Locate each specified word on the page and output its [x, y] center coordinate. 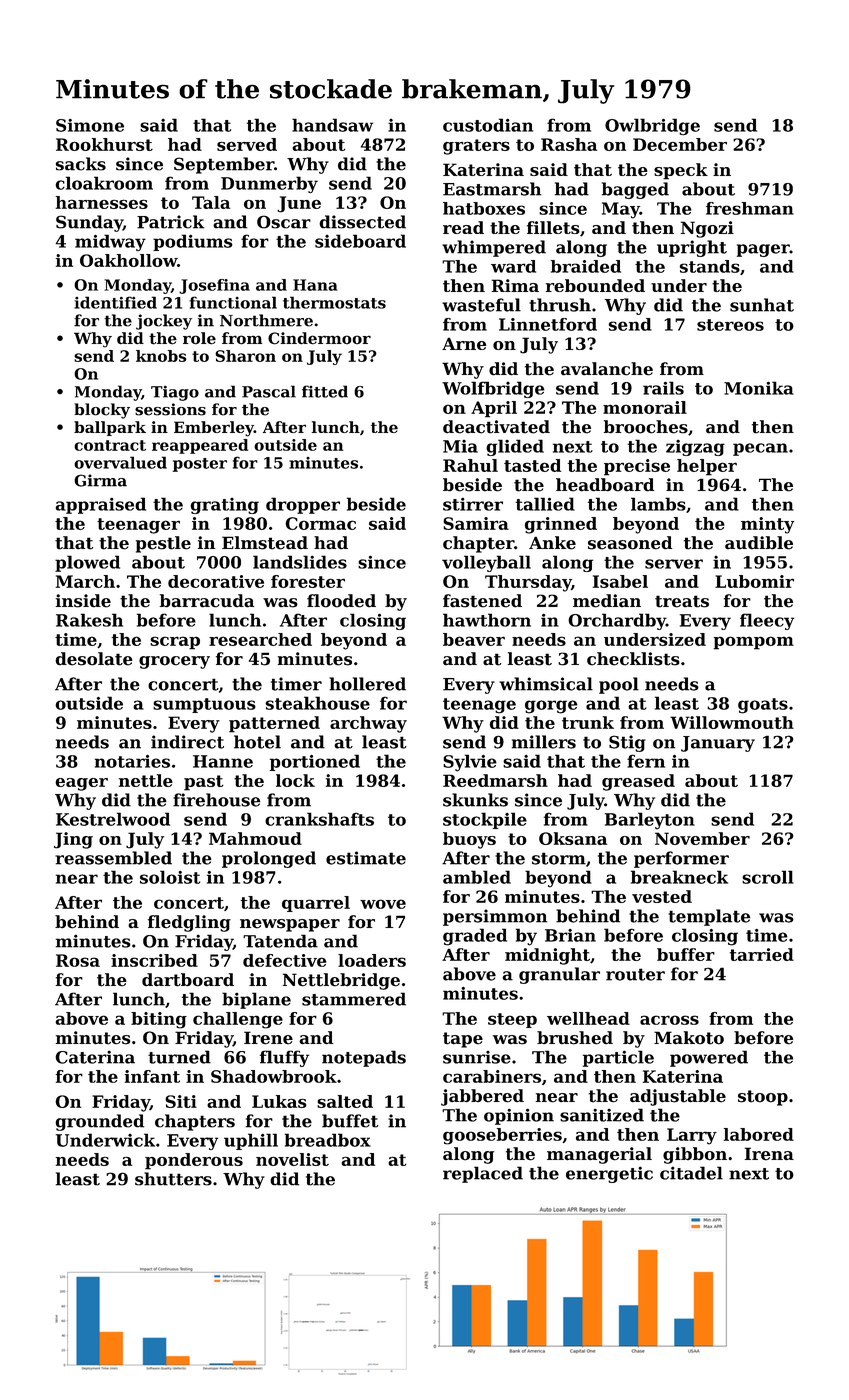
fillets [553, 227]
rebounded [595, 285]
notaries [132, 761]
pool [619, 685]
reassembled [113, 858]
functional [233, 302]
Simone [90, 125]
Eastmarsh [492, 189]
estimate [366, 858]
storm [559, 858]
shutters [173, 1179]
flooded [341, 601]
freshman [750, 208]
